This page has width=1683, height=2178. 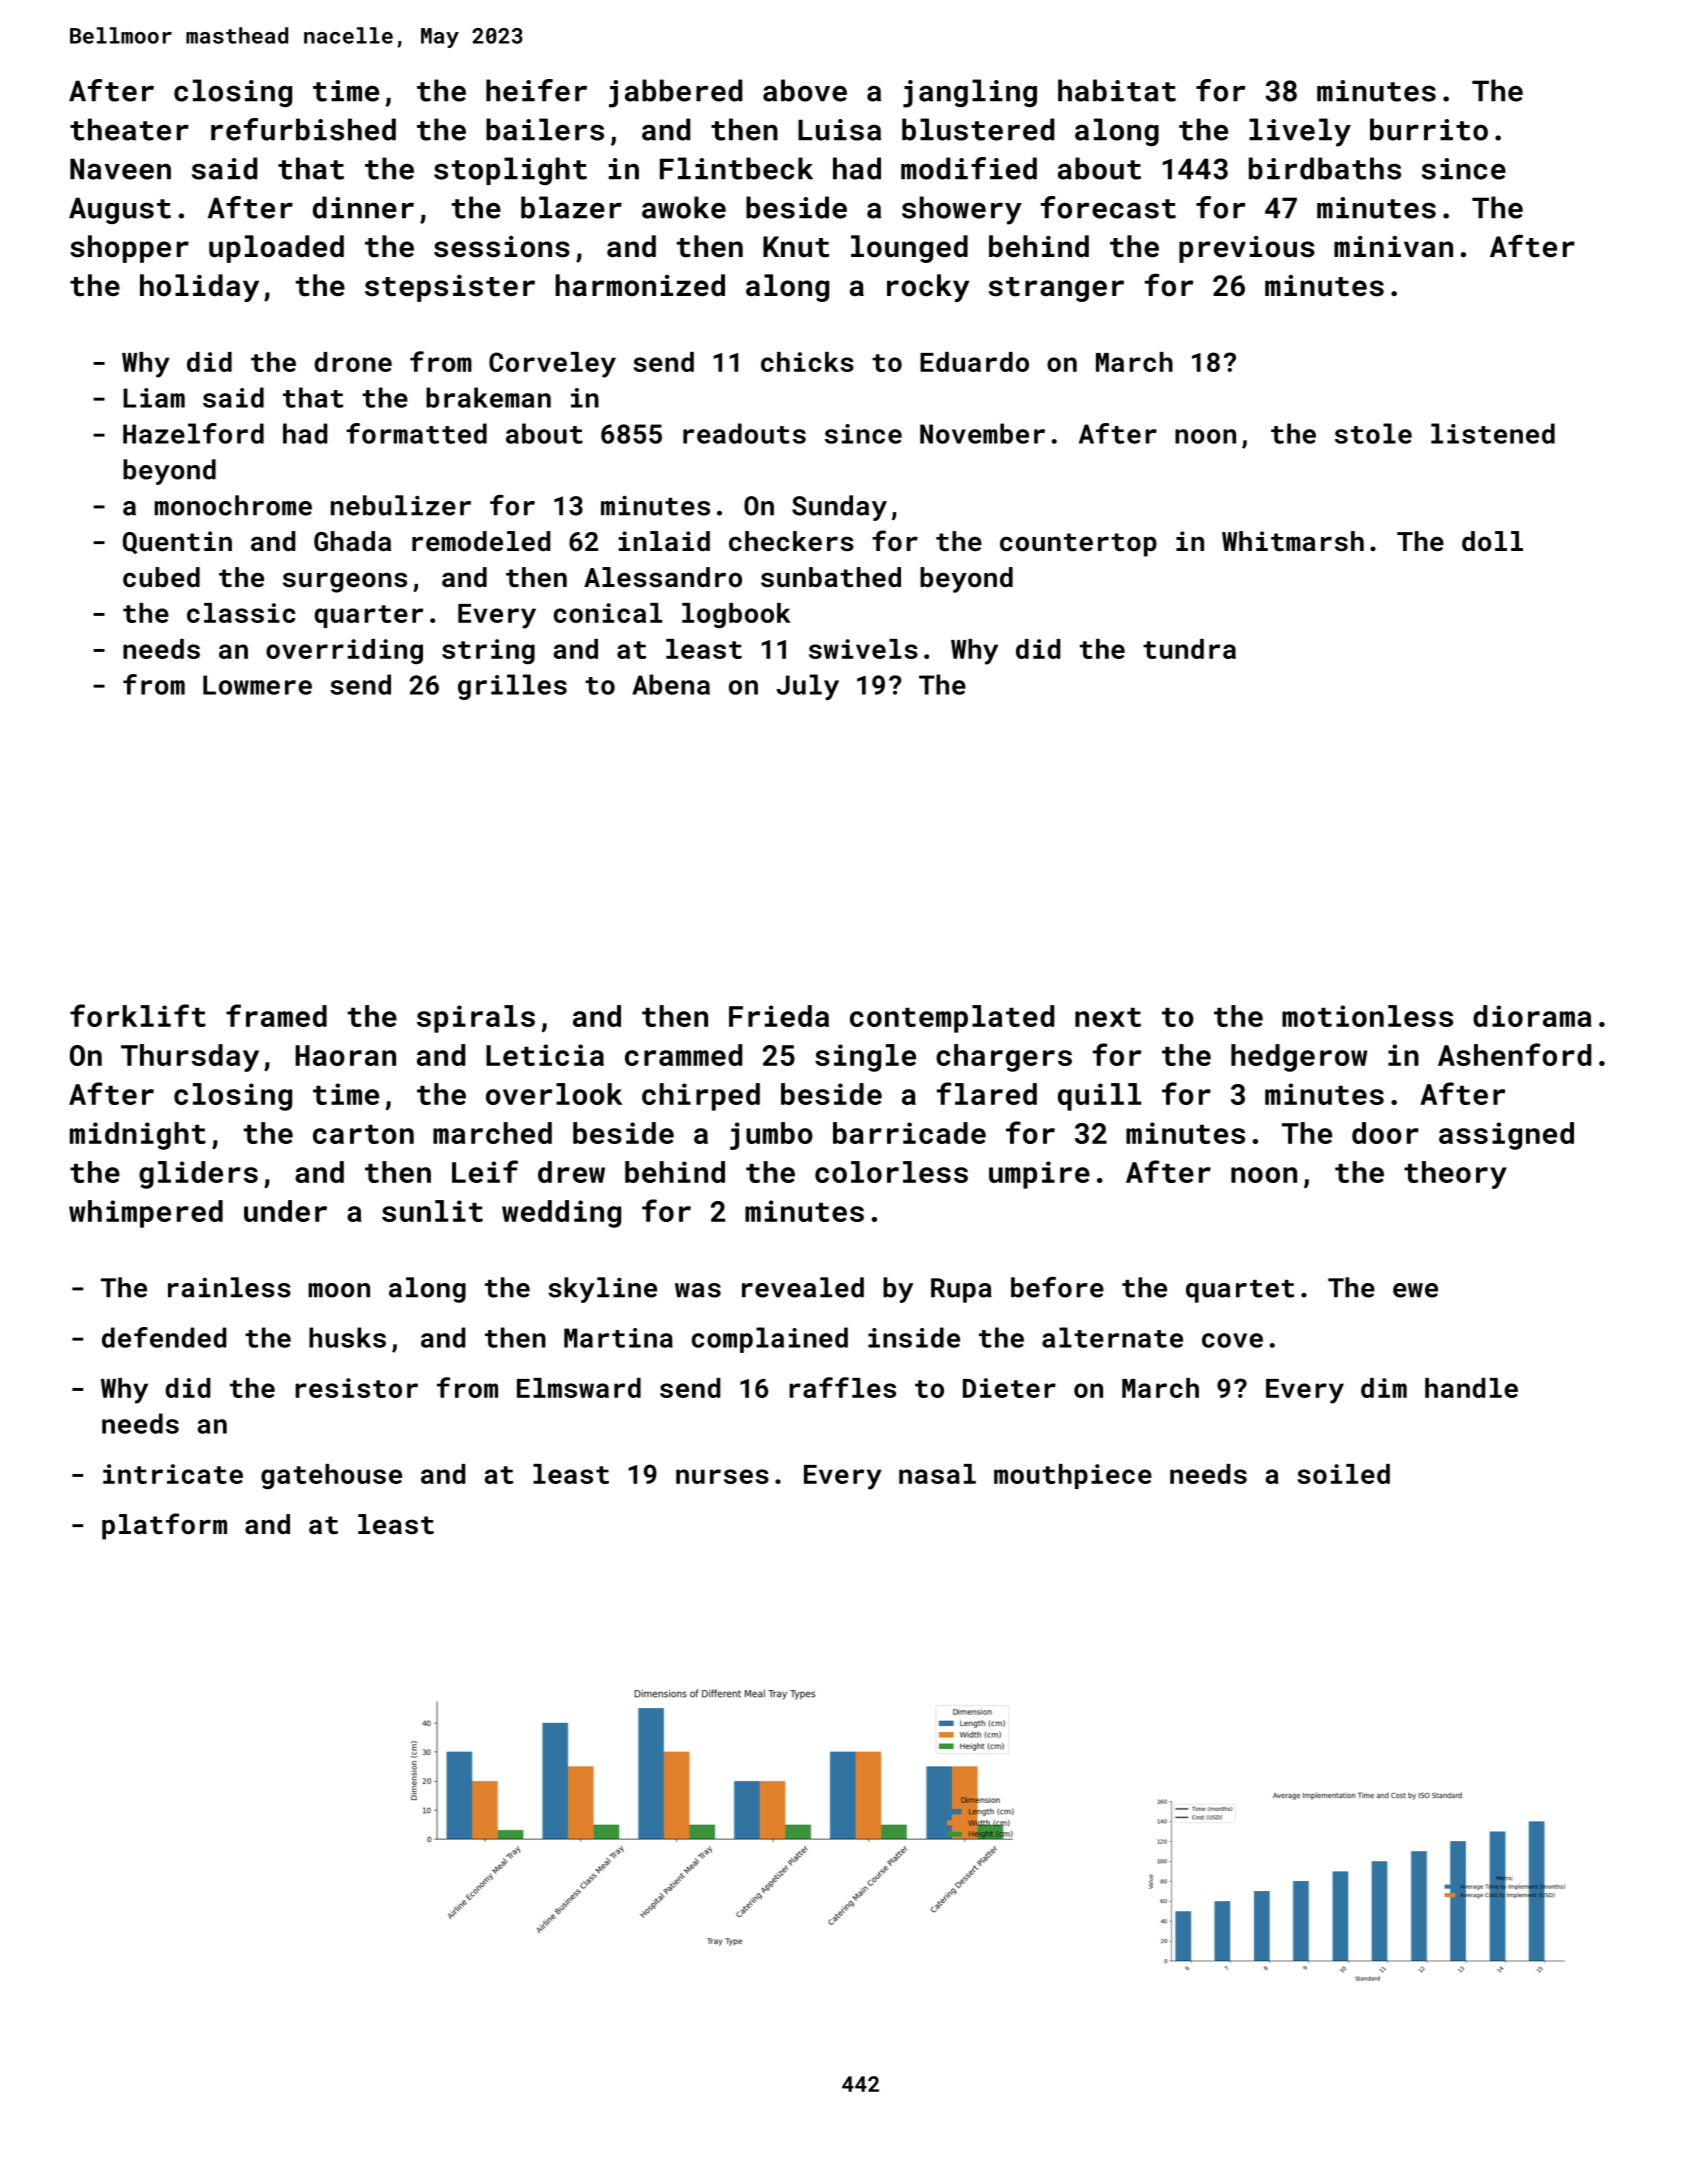 What do you see at coordinates (1429, 129) in the page?
I see `burrito` at bounding box center [1429, 129].
